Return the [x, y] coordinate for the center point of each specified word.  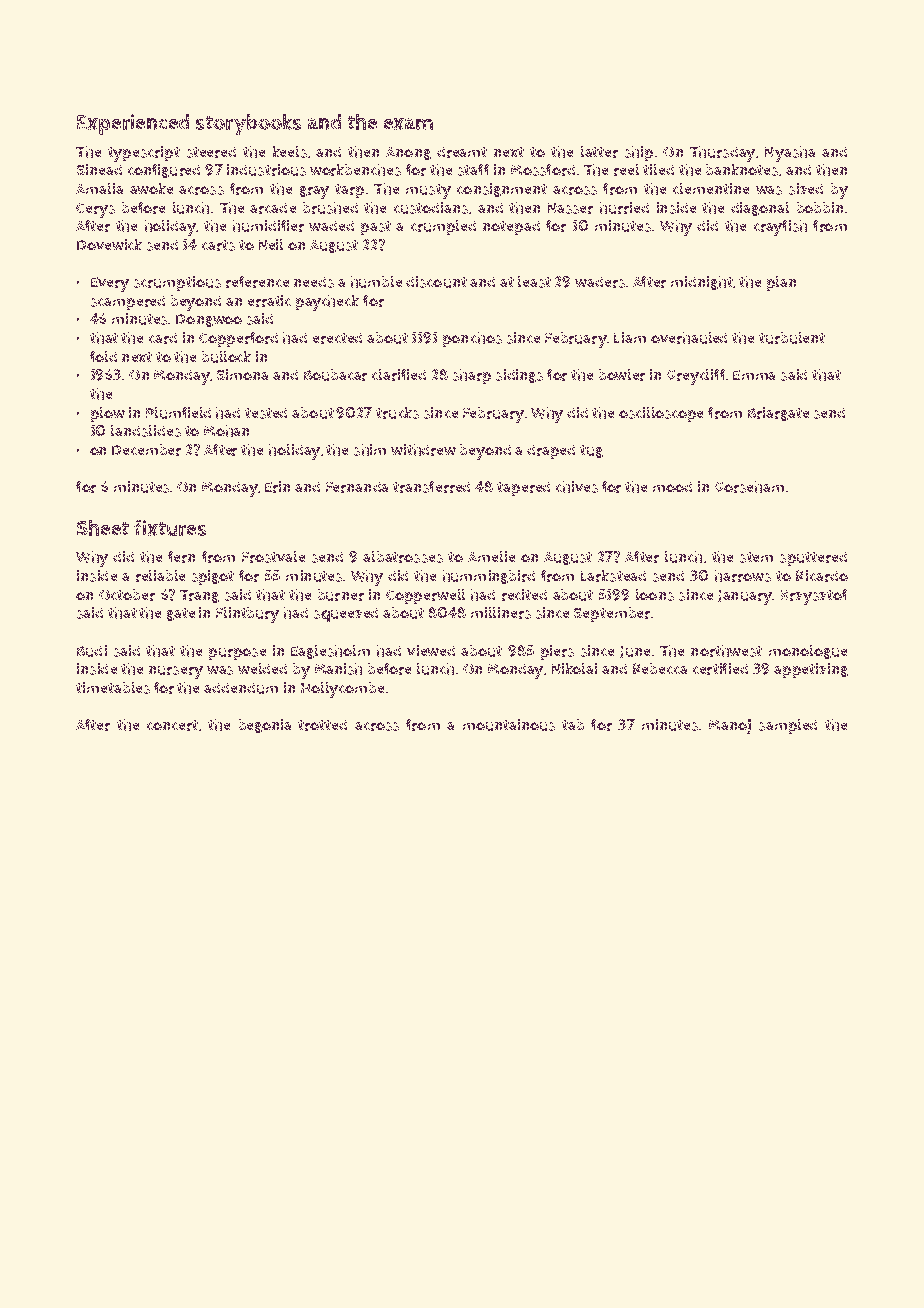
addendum [241, 688]
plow [108, 414]
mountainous [509, 725]
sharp [472, 376]
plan [781, 283]
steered [211, 152]
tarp [349, 191]
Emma [754, 375]
